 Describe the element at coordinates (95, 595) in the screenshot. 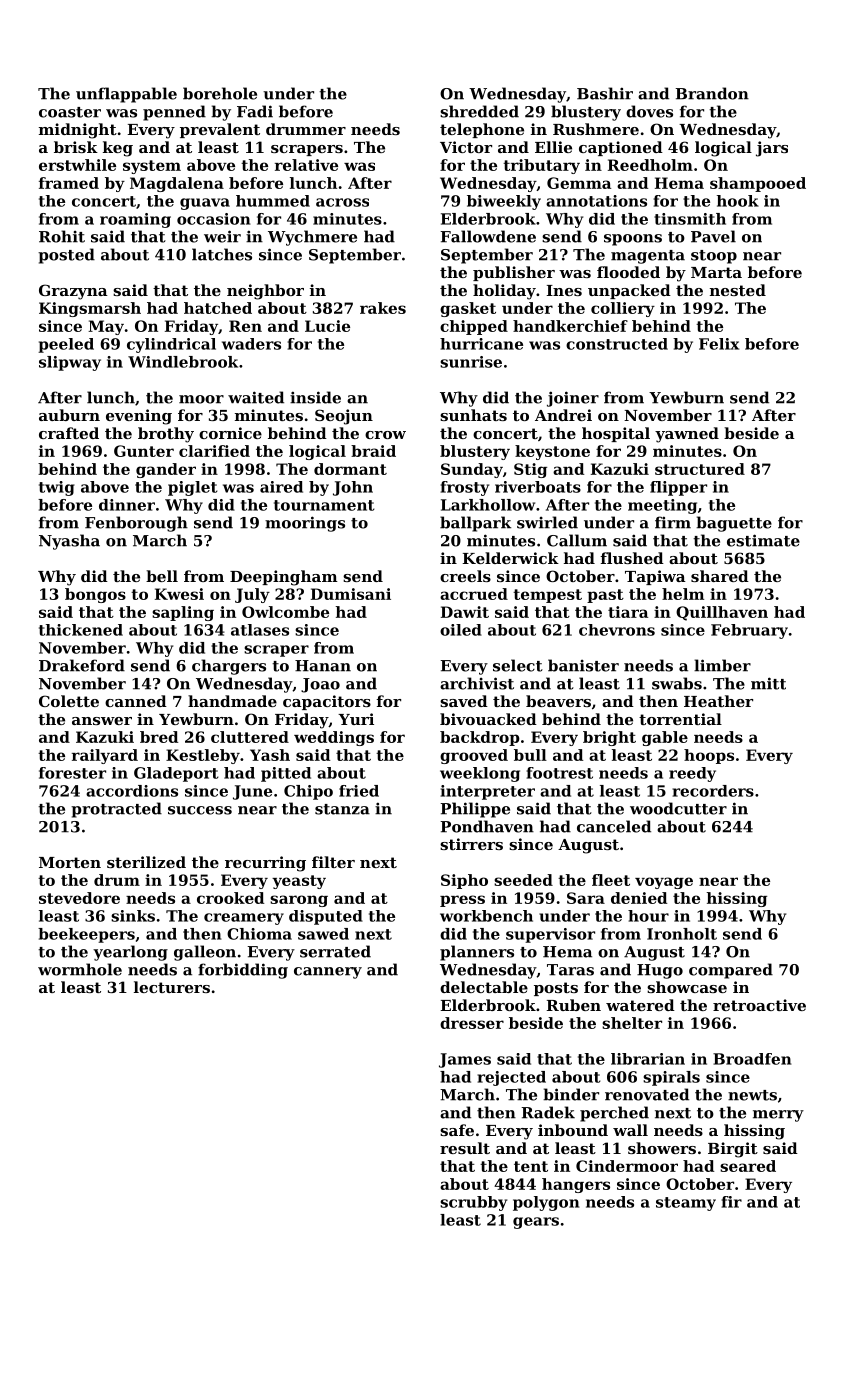

I see `bongos` at that location.
